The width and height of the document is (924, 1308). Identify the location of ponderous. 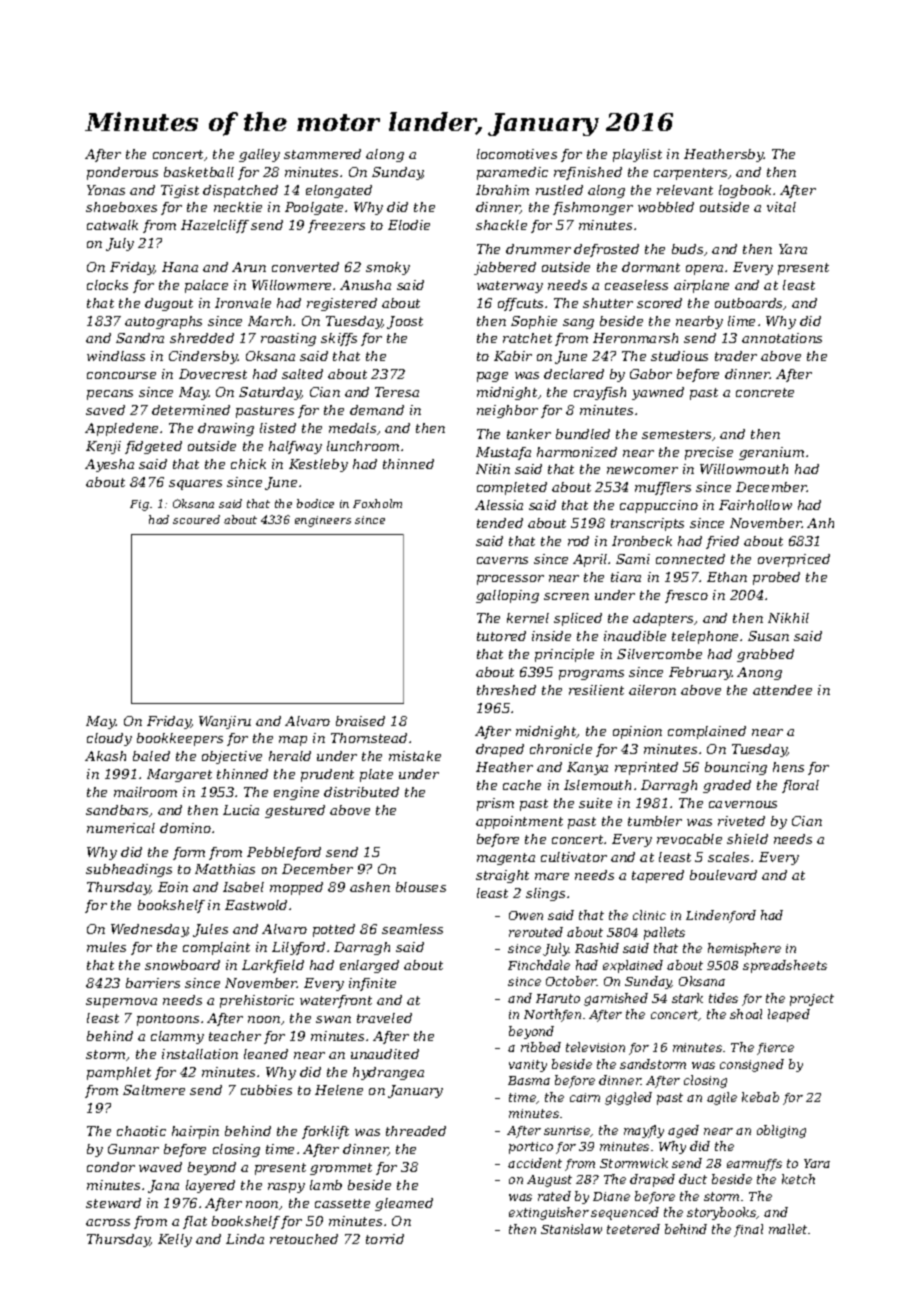
(122, 173).
